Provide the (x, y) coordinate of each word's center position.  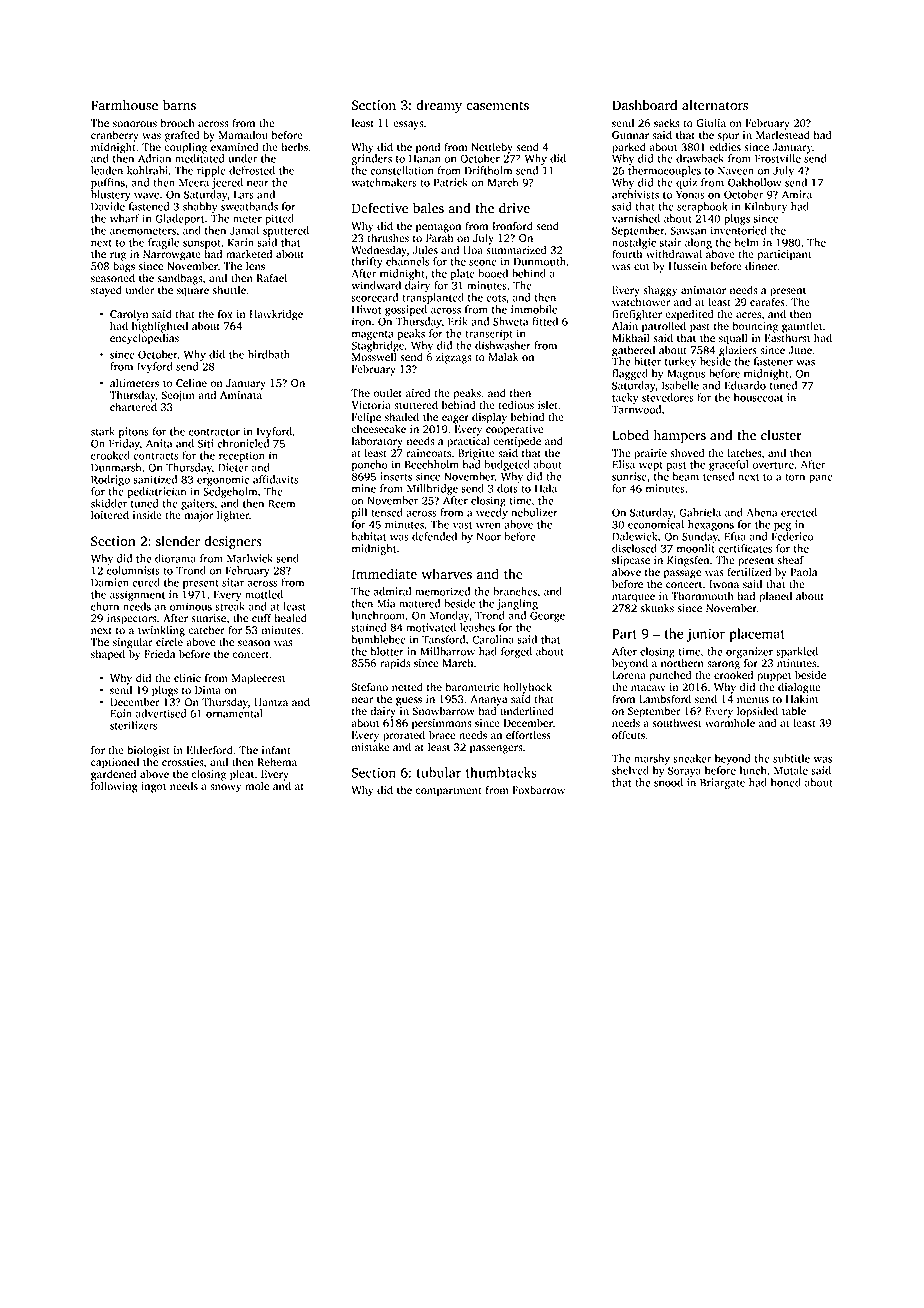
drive (514, 208)
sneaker (692, 758)
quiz (686, 183)
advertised (161, 713)
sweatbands (249, 206)
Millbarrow (447, 651)
